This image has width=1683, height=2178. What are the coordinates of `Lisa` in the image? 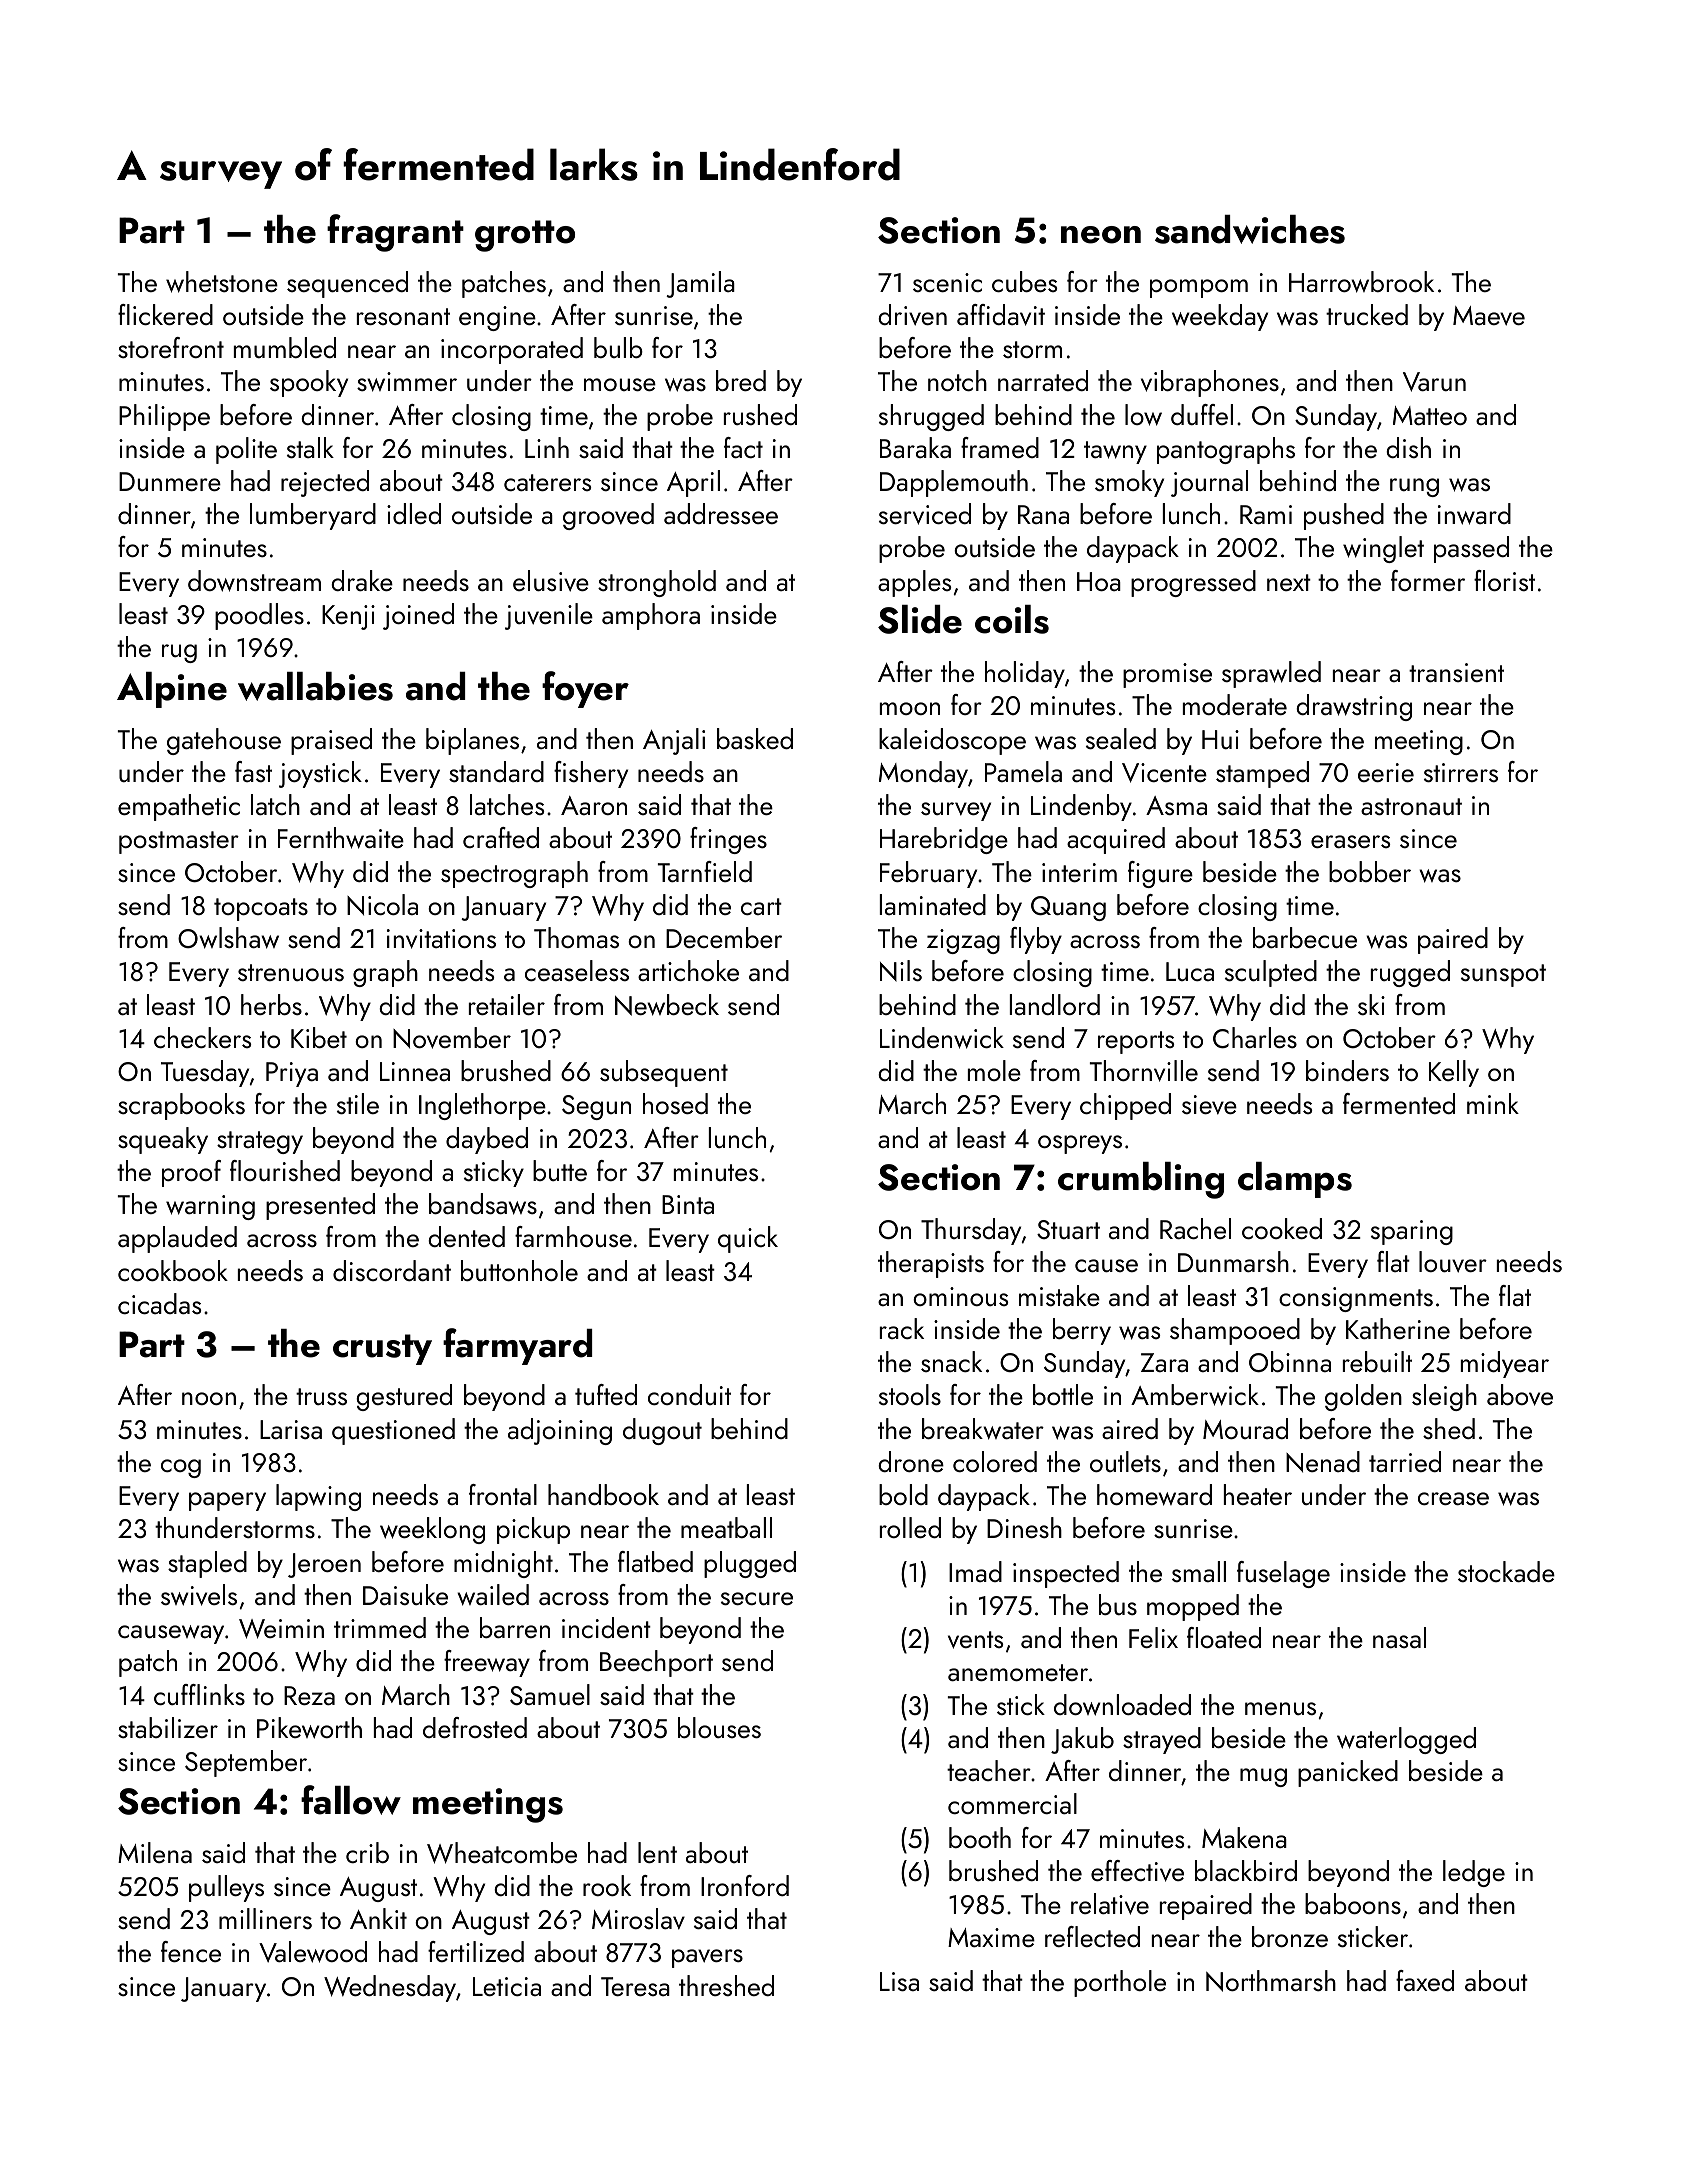 It's located at (899, 1981).
